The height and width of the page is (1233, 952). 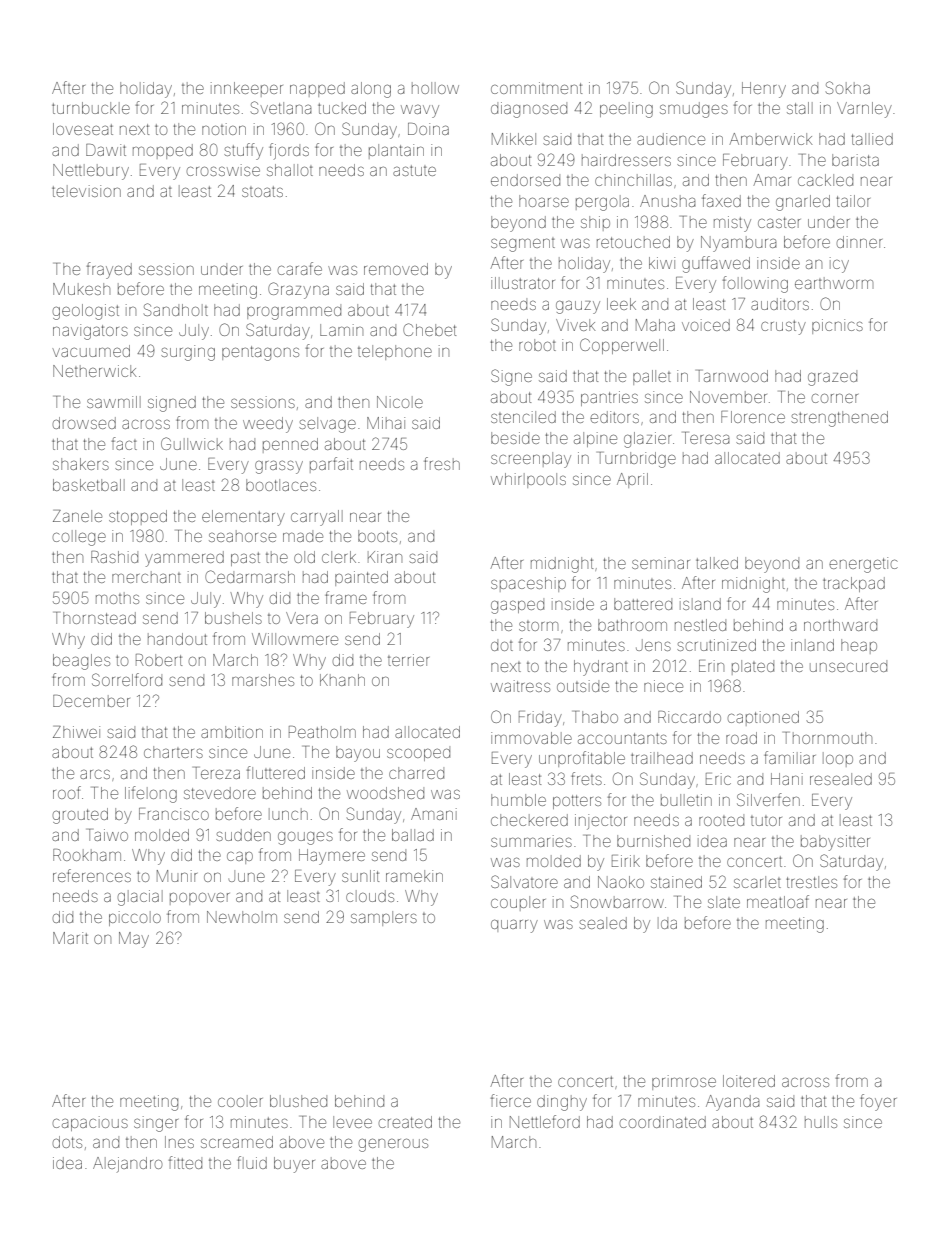 I want to click on plantain, so click(x=396, y=151).
